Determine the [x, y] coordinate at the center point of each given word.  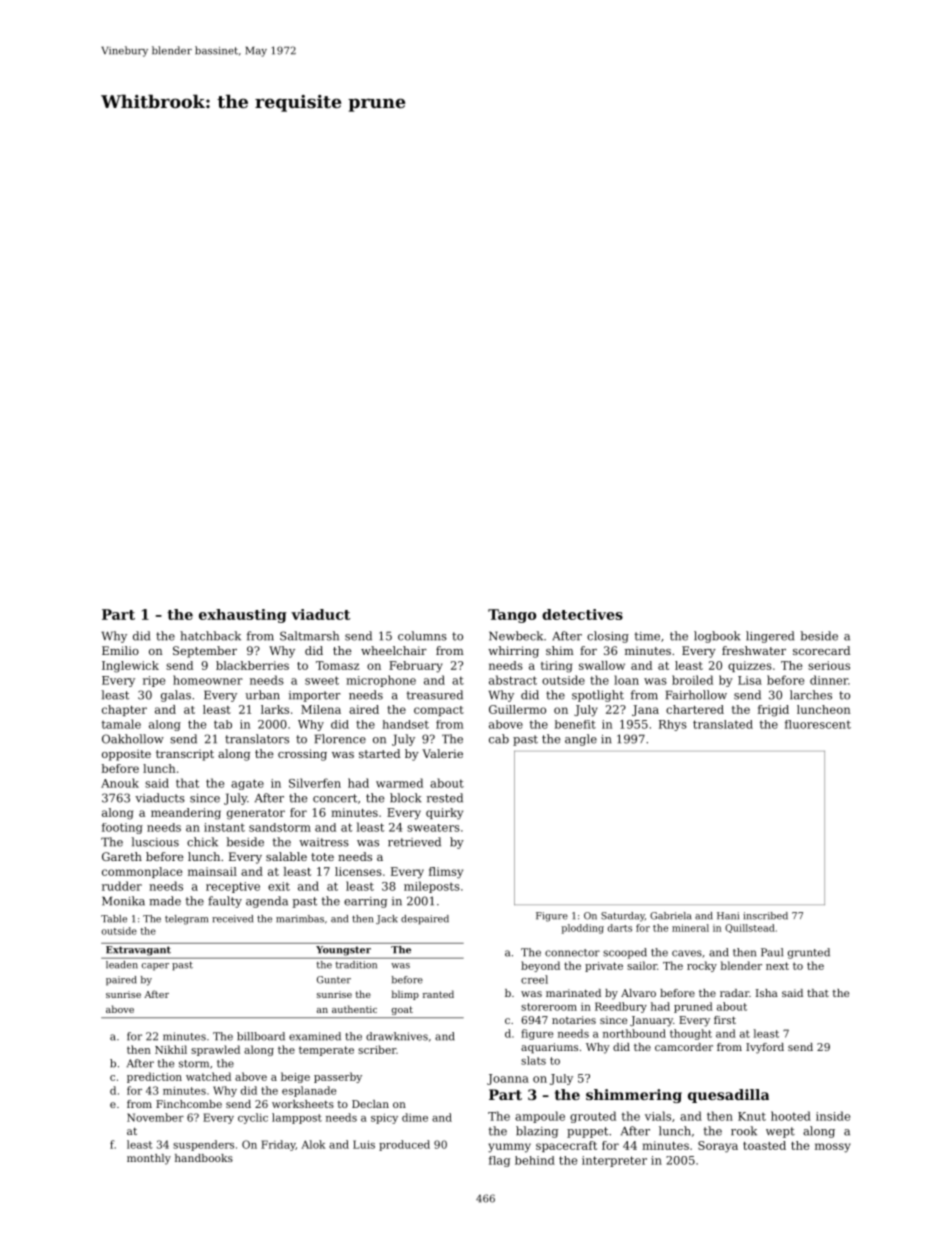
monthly [149, 1159]
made [165, 901]
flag [499, 1161]
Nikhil [171, 1049]
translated [723, 724]
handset [405, 724]
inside [833, 1116]
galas [176, 696]
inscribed [765, 916]
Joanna [508, 1079]
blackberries [252, 665]
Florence [340, 739]
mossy [833, 1148]
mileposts [432, 887]
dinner [829, 680]
